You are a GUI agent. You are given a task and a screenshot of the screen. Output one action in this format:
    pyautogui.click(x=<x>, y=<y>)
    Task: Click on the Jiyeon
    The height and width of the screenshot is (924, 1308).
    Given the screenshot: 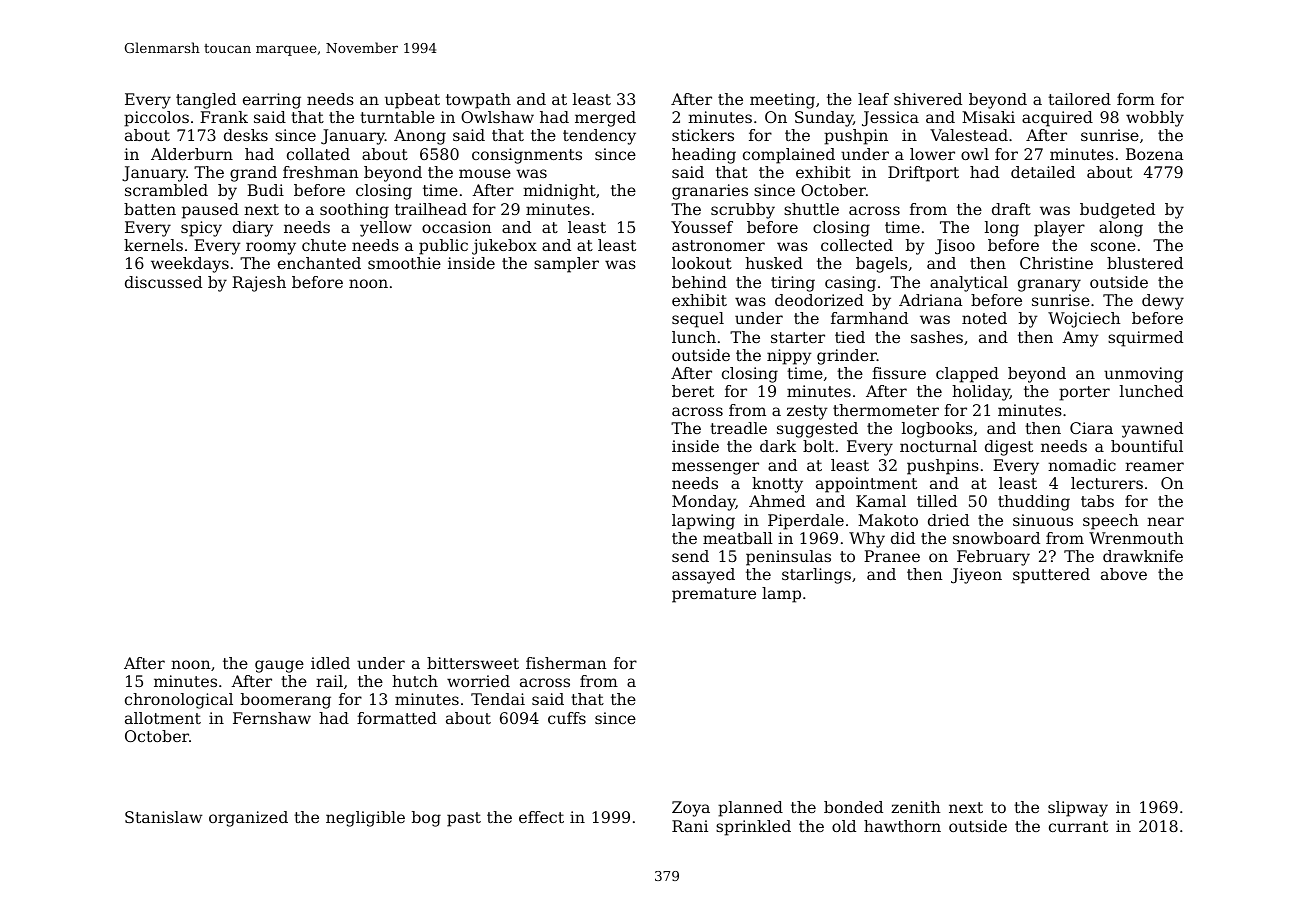 What is the action you would take?
    pyautogui.click(x=976, y=576)
